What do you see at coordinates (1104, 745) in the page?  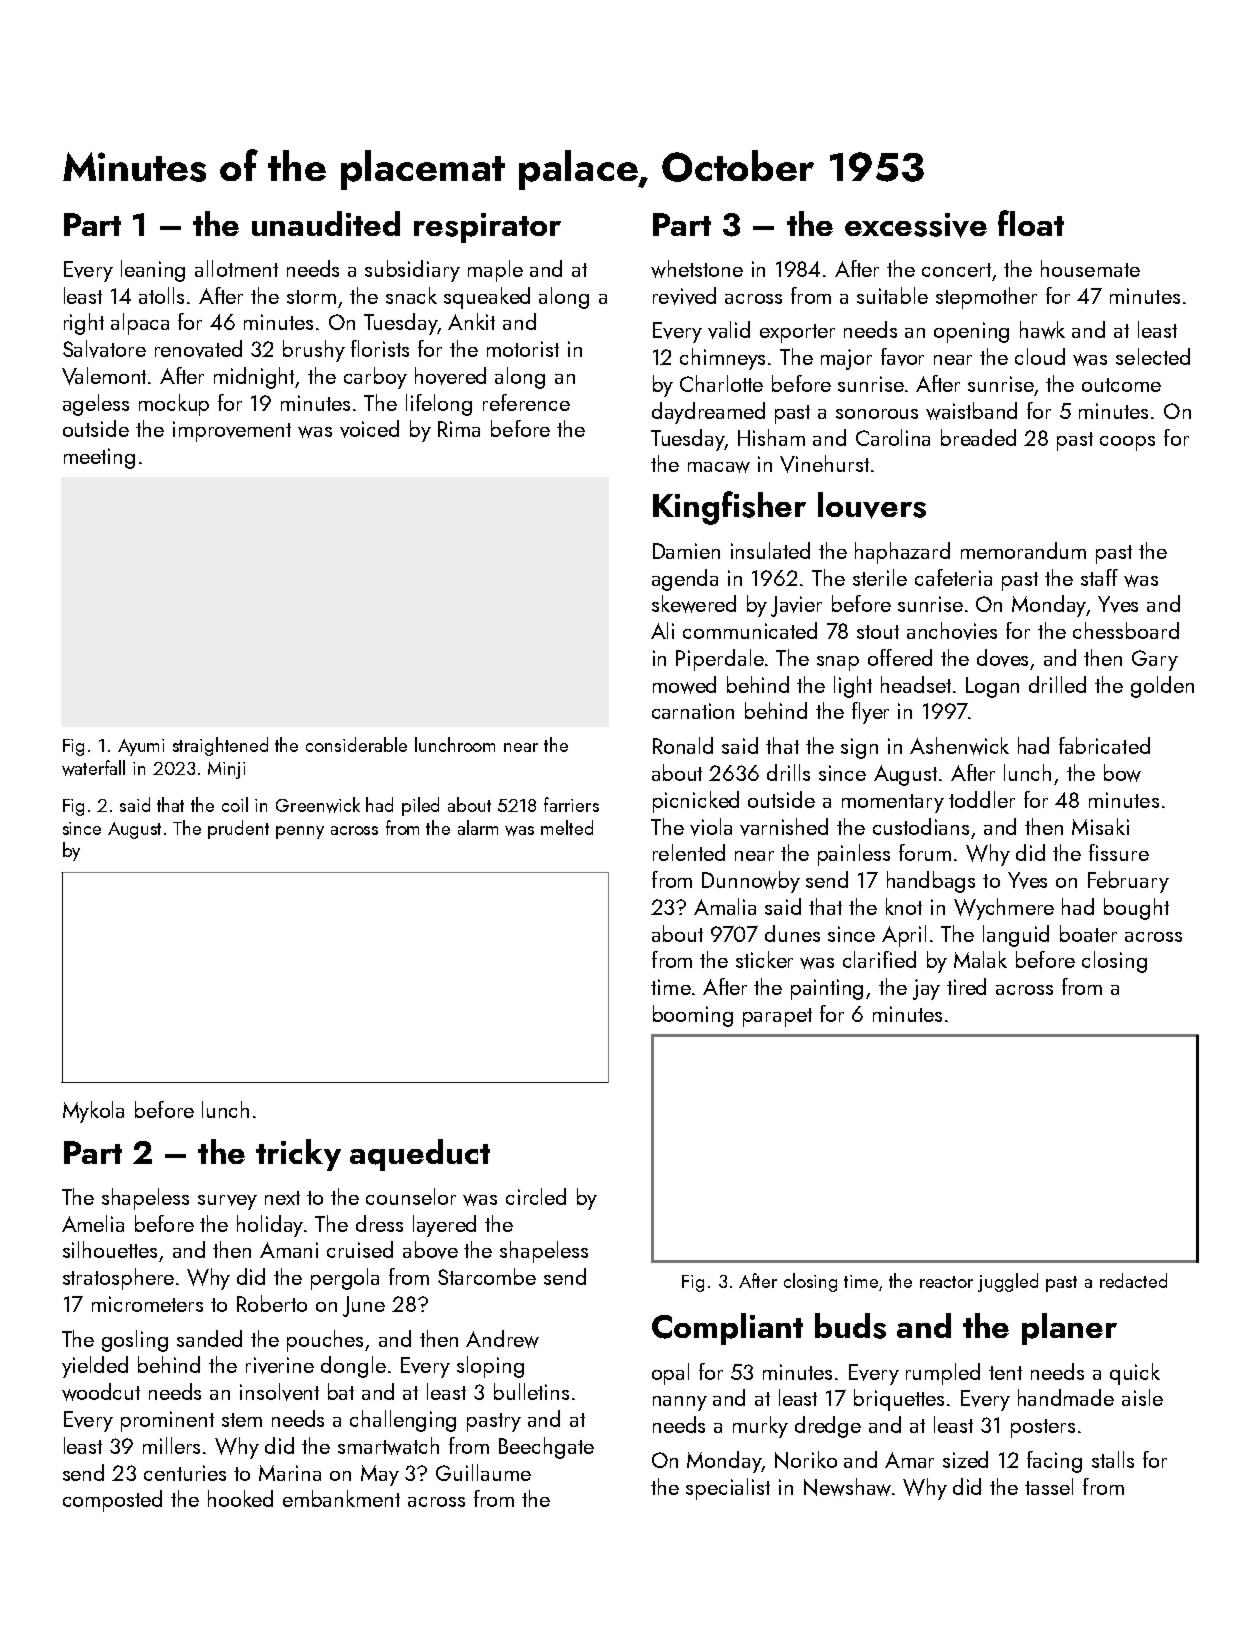 I see `fabricated` at bounding box center [1104, 745].
